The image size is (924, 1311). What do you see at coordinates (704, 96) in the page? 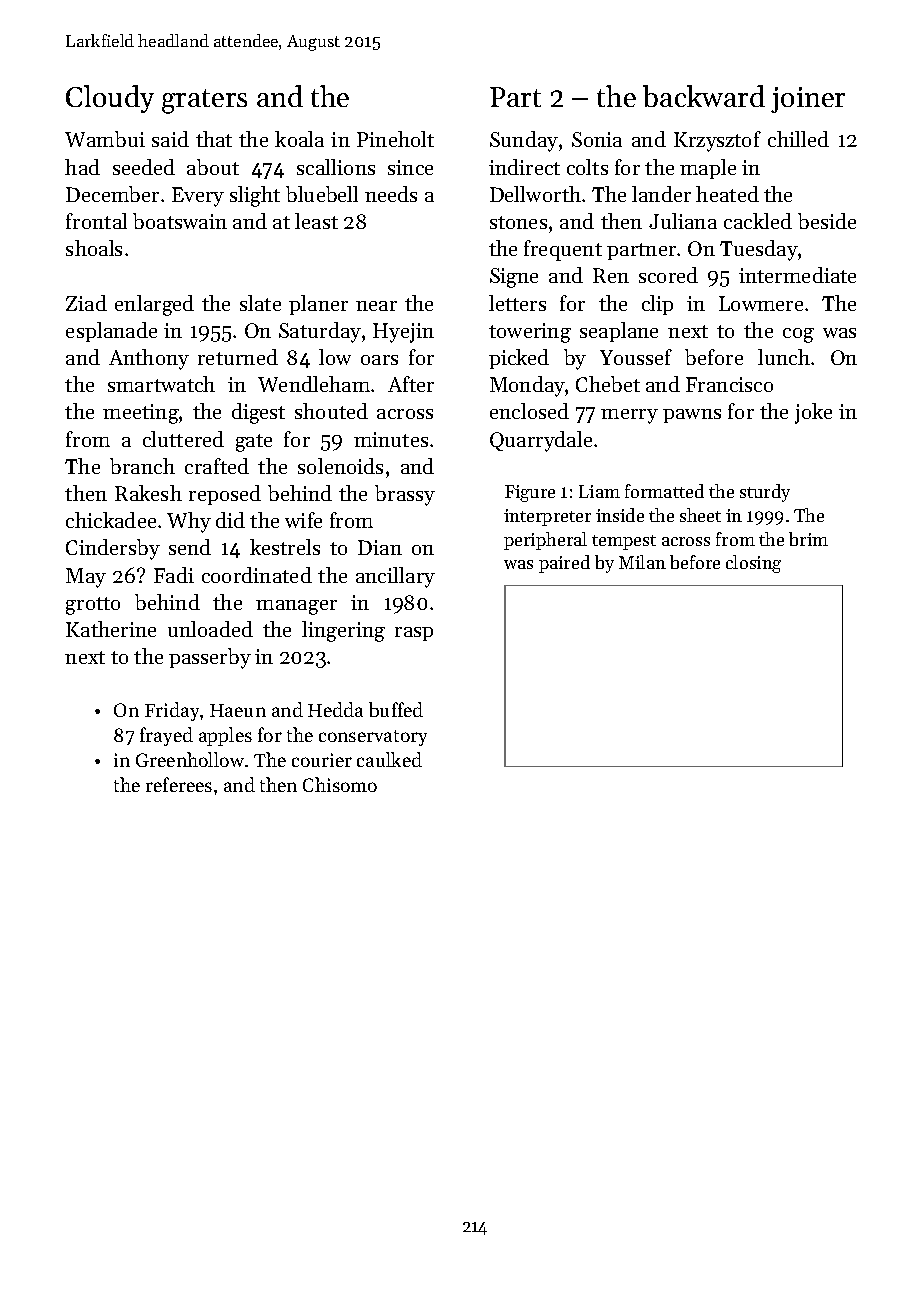
I see `backward` at bounding box center [704, 96].
